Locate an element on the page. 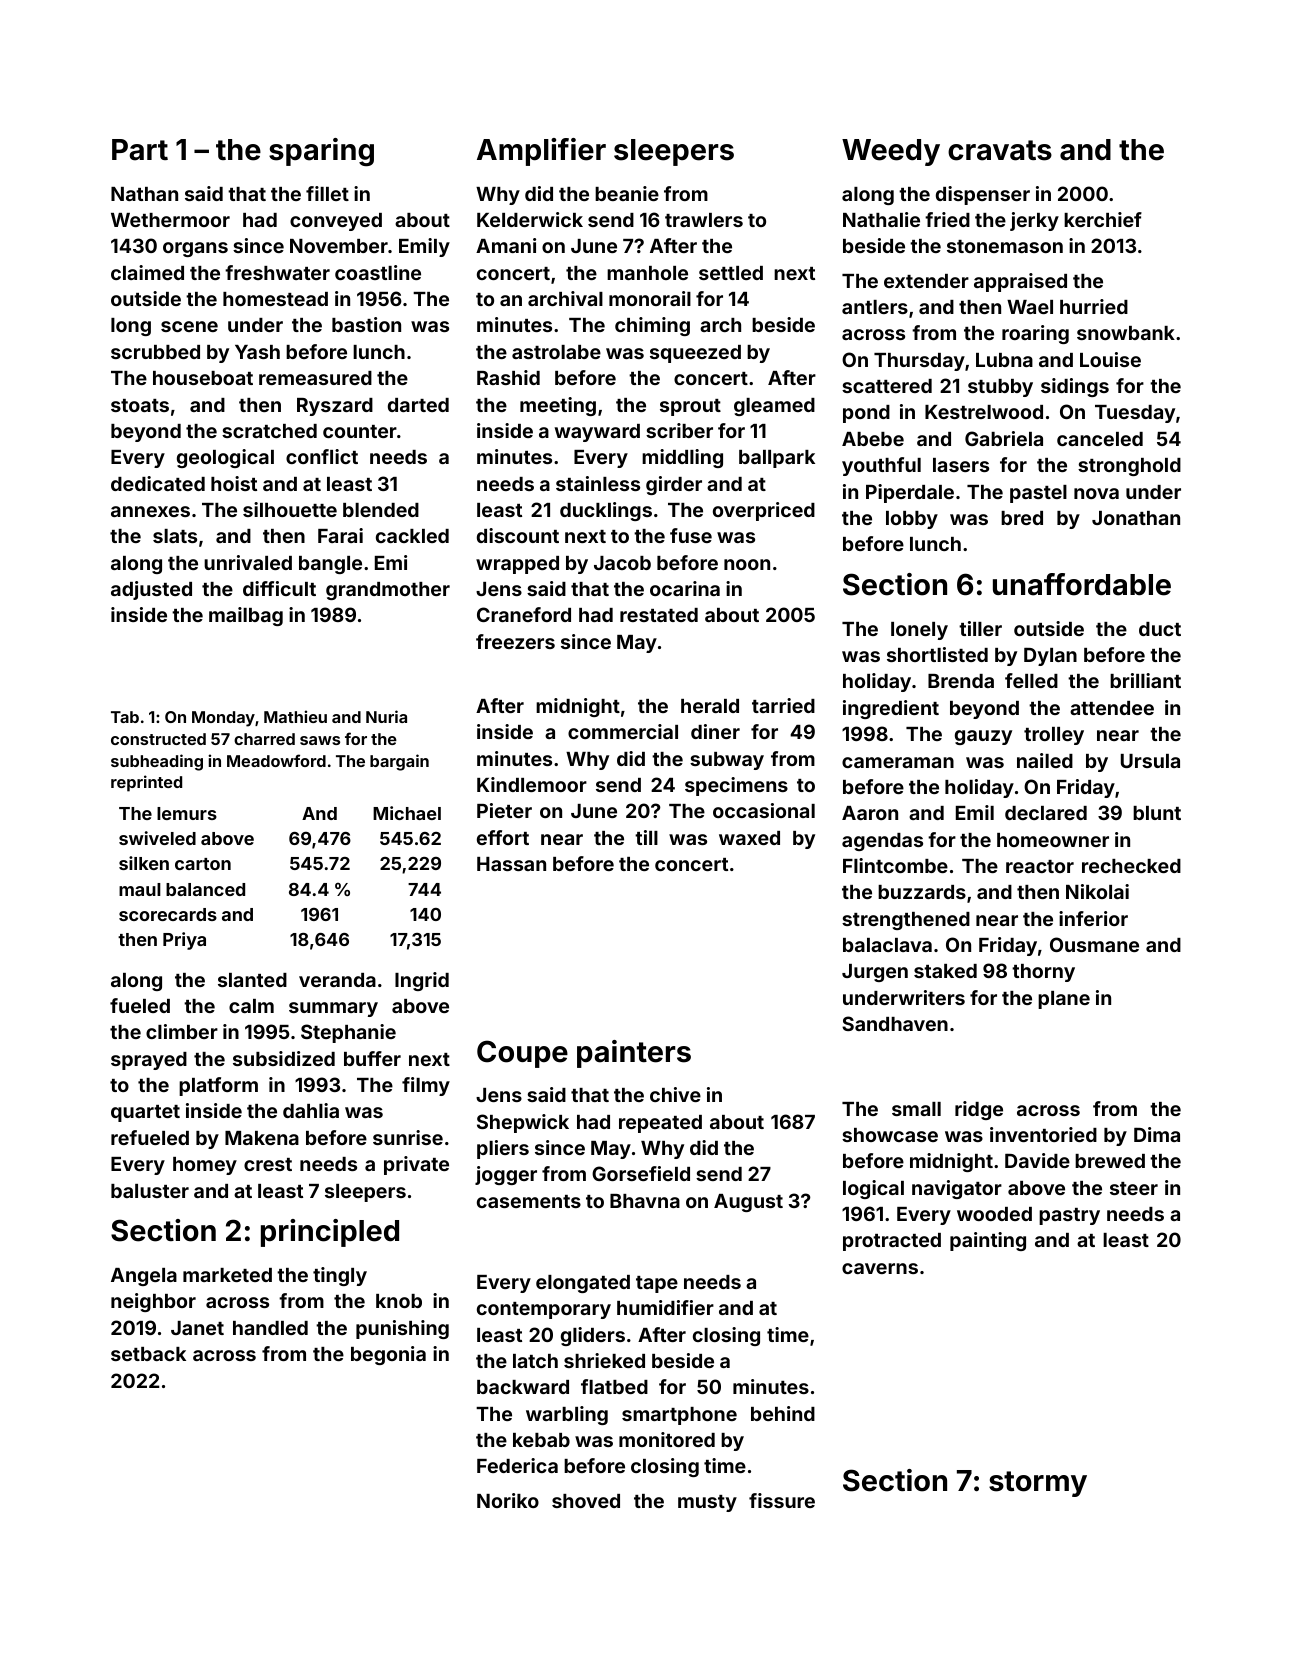 This document has width=1292, height=1672. fuse is located at coordinates (691, 535).
